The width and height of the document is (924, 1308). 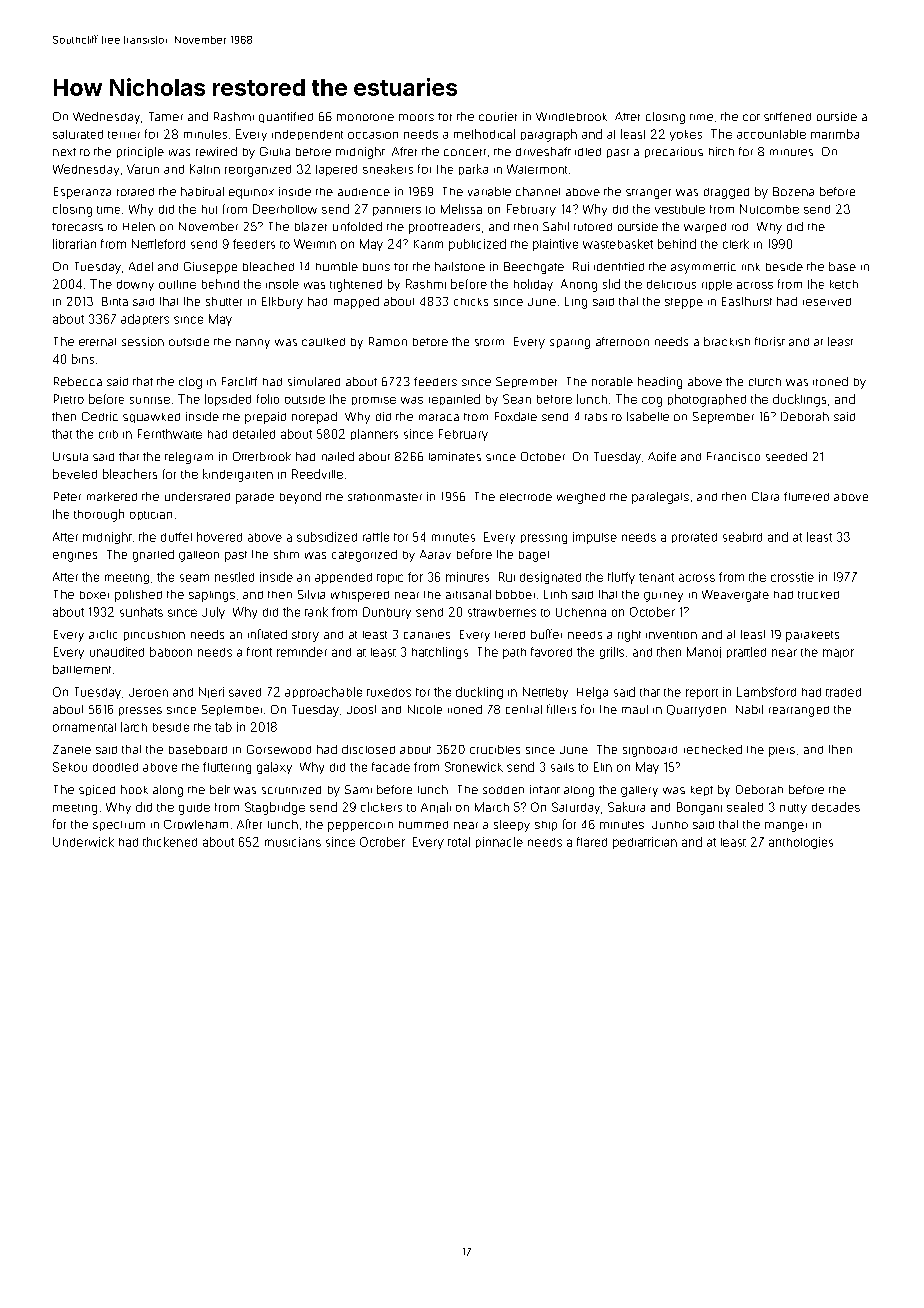 I want to click on Francisco, so click(x=733, y=456).
